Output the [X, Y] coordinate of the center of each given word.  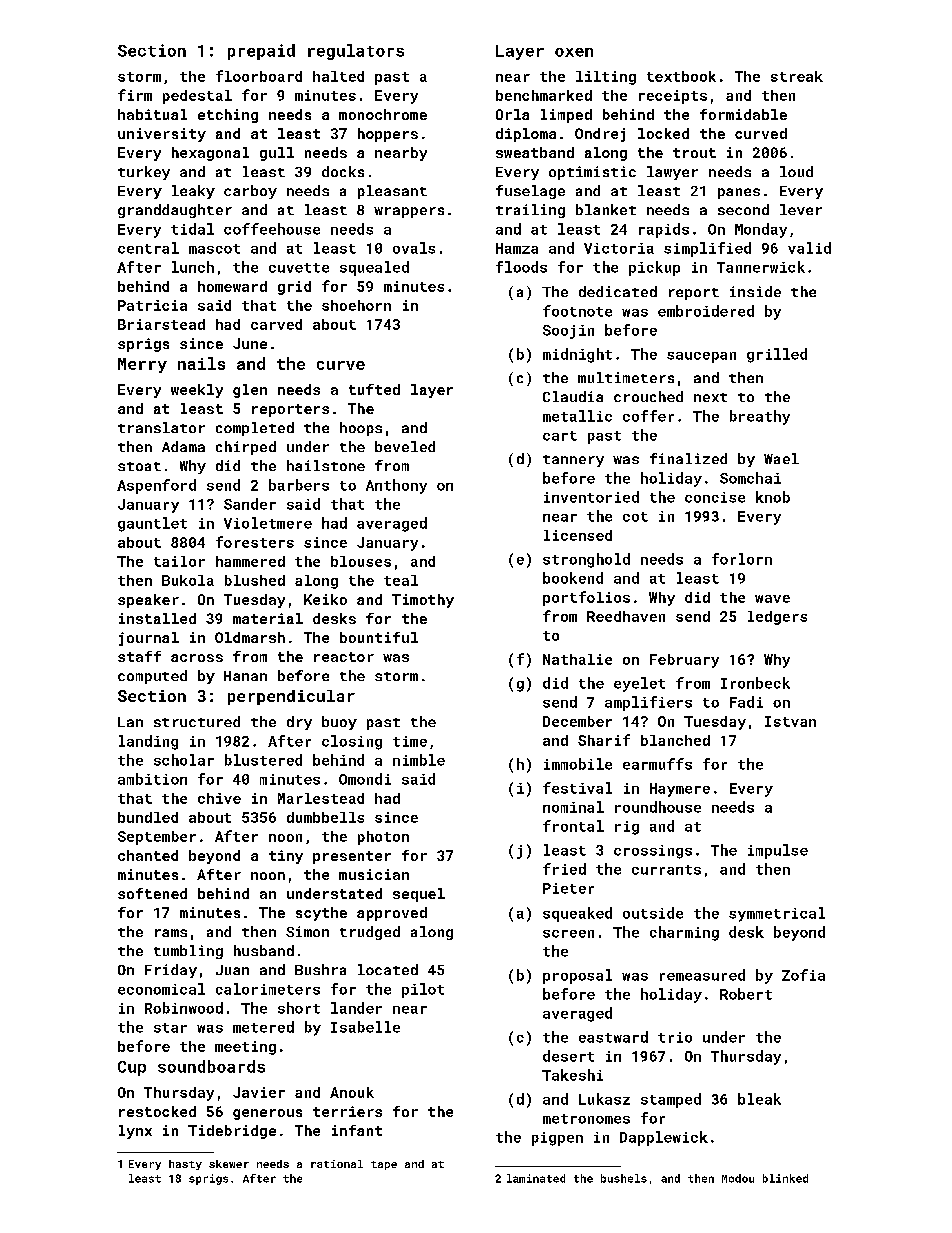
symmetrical [777, 914]
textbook [681, 76]
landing [148, 742]
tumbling [188, 952]
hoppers [388, 135]
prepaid [261, 52]
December [577, 721]
